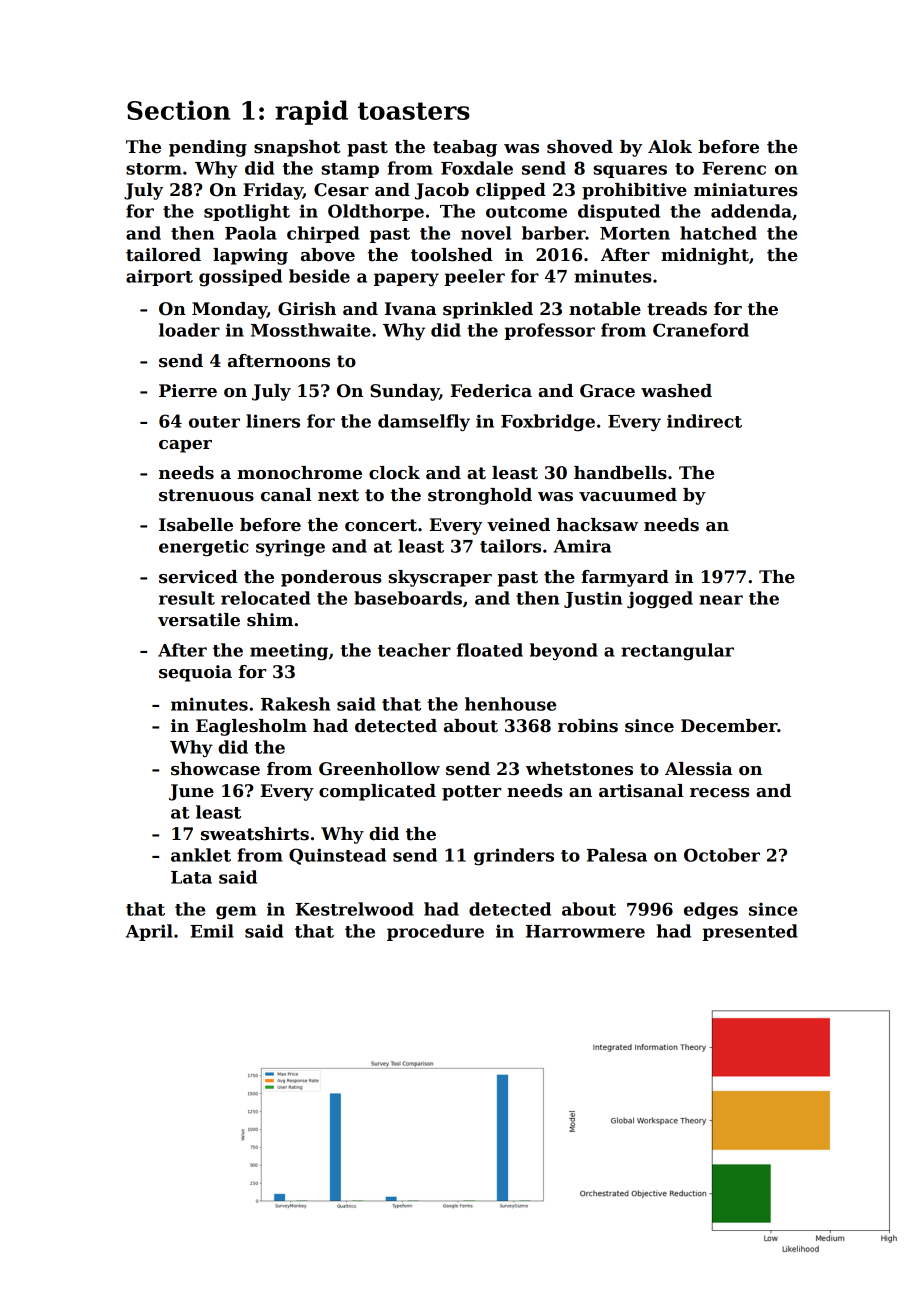  Describe the element at coordinates (564, 651) in the image. I see `beyond` at that location.
